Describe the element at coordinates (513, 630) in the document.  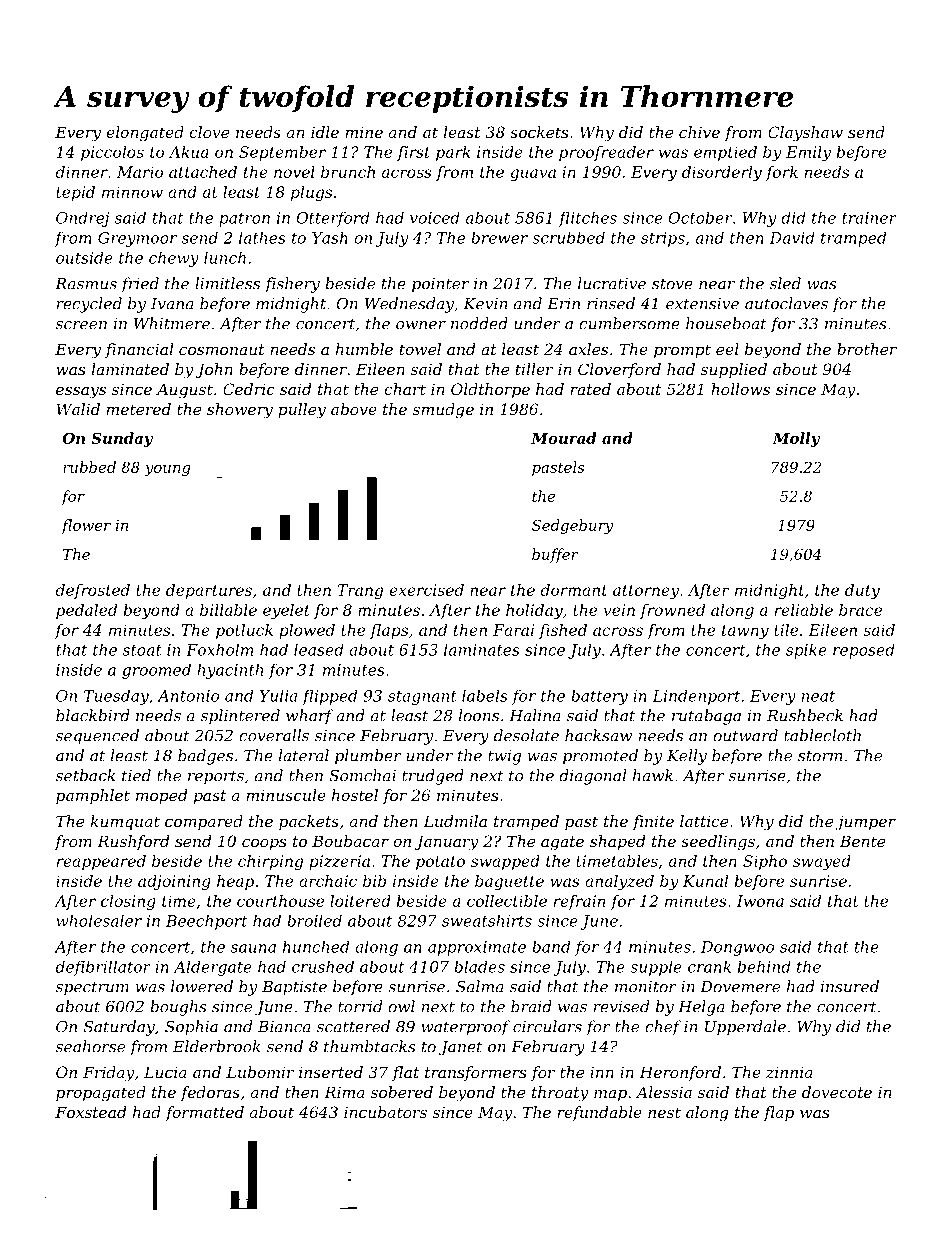
I see `Farai` at that location.
